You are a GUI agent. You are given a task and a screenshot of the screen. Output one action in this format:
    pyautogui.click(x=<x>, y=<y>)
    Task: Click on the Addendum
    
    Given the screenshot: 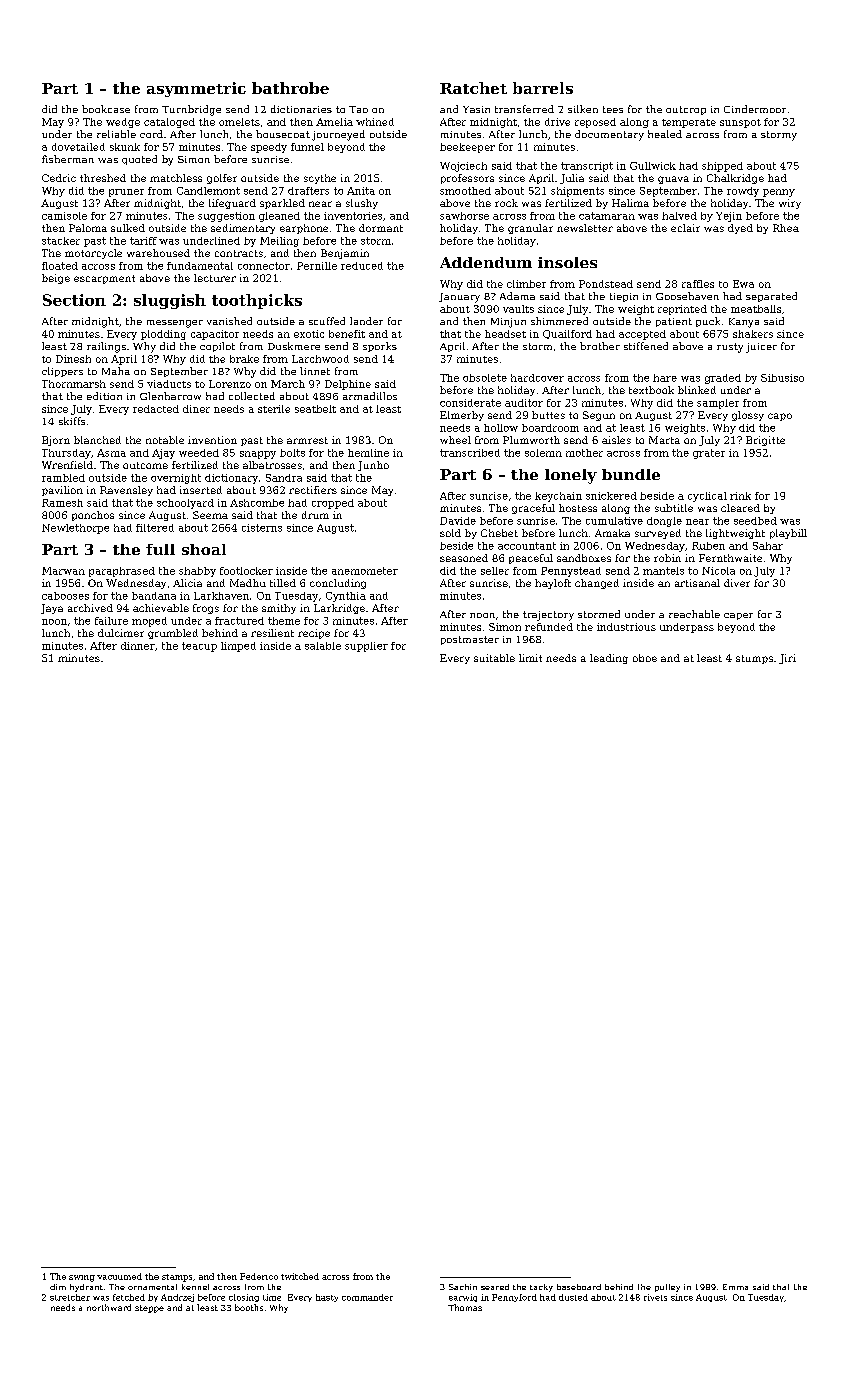 What is the action you would take?
    pyautogui.click(x=486, y=262)
